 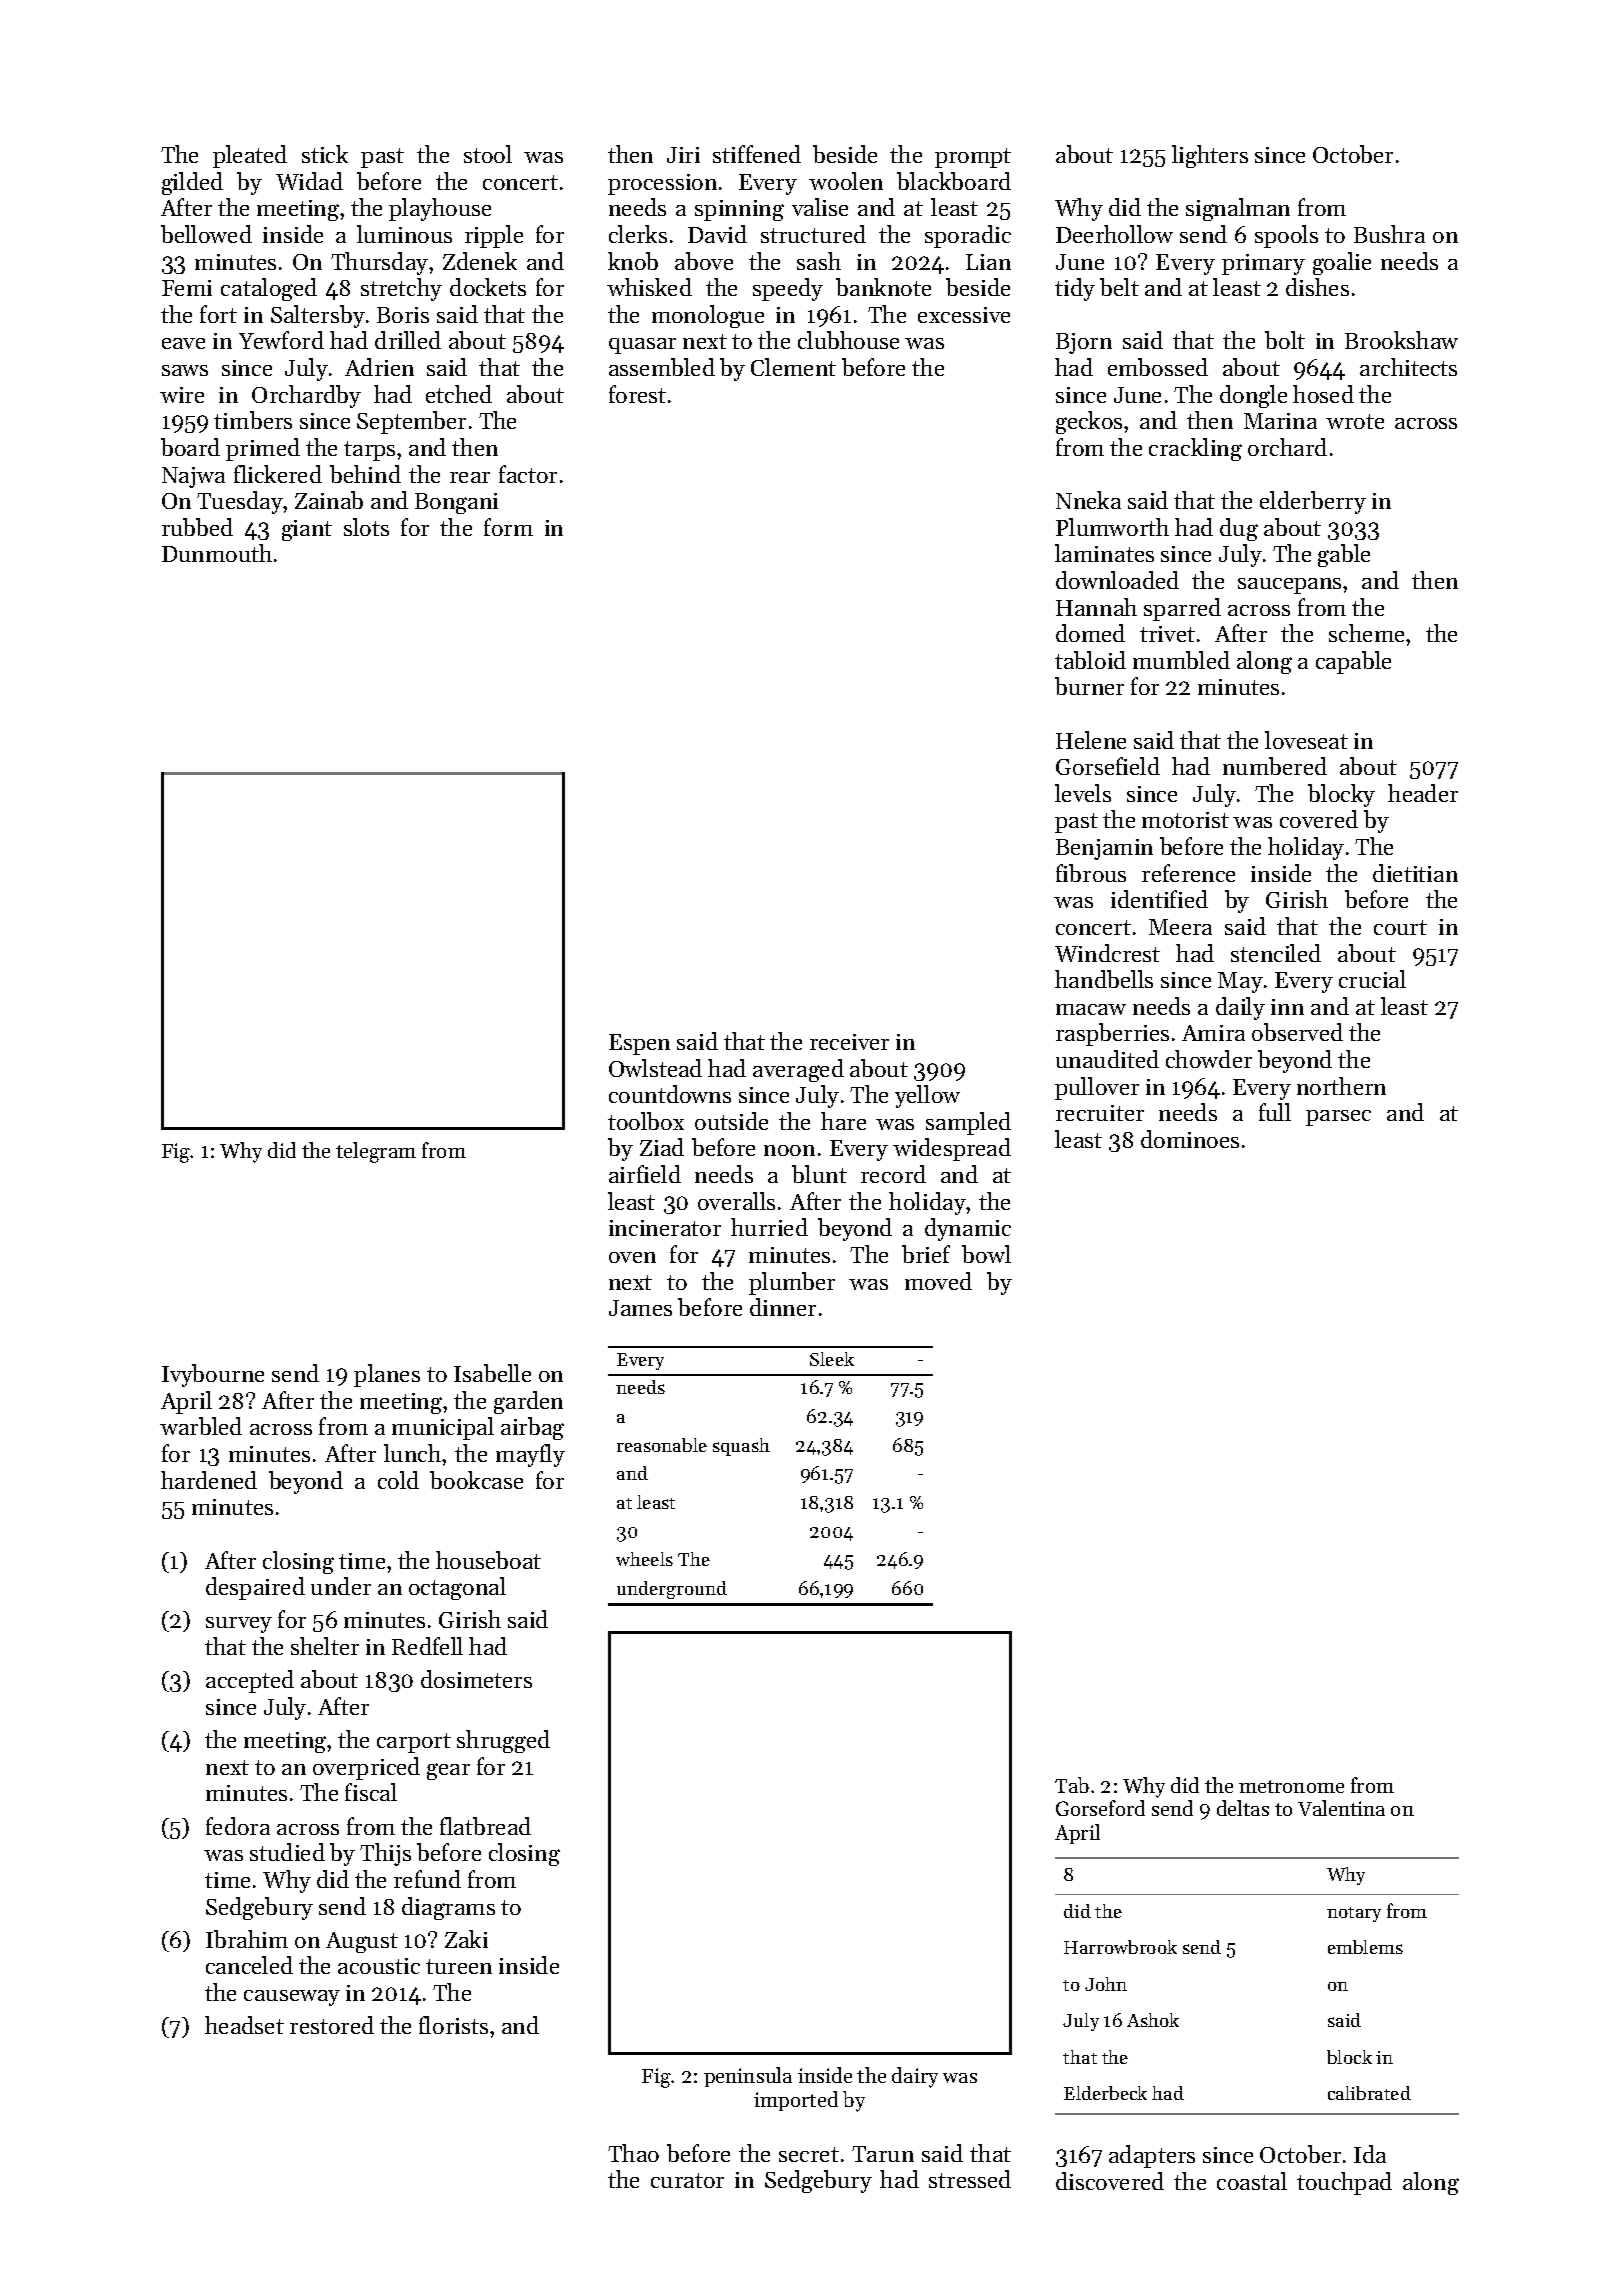 What do you see at coordinates (414, 1743) in the screenshot?
I see `carport` at bounding box center [414, 1743].
